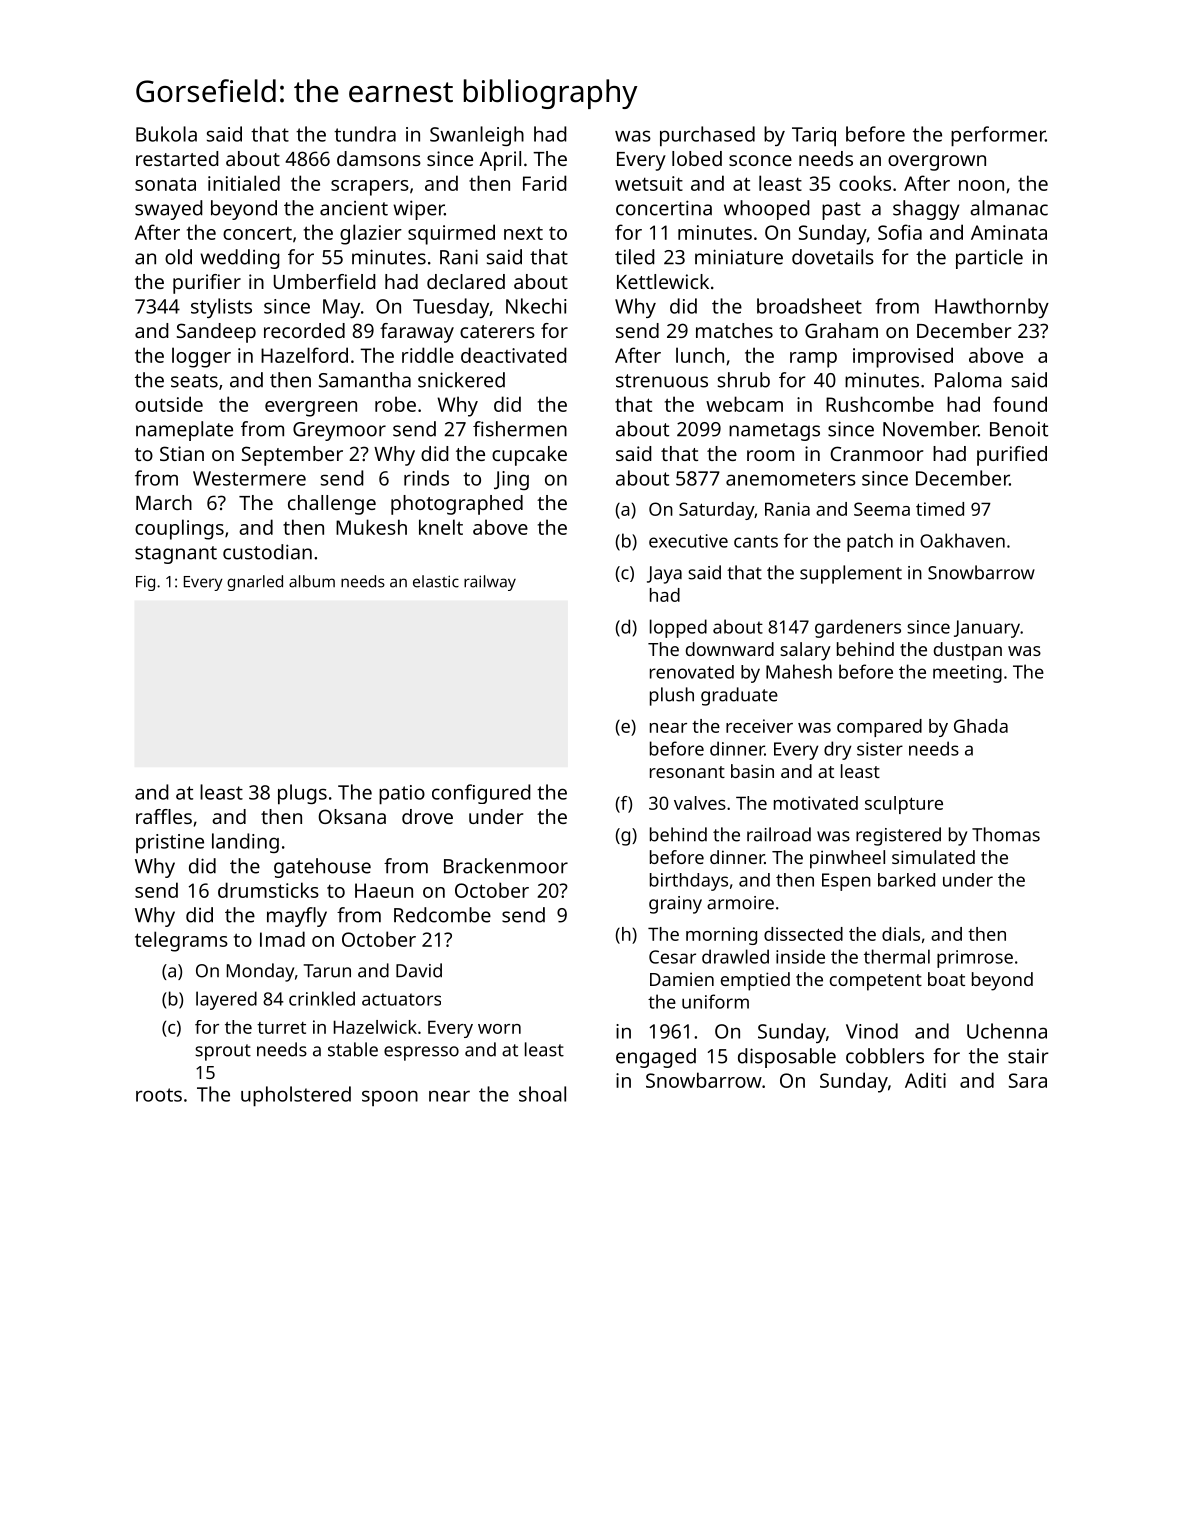 Image resolution: width=1183 pixels, height=1531 pixels. Describe the element at coordinates (833, 257) in the image. I see `dovetails` at that location.
